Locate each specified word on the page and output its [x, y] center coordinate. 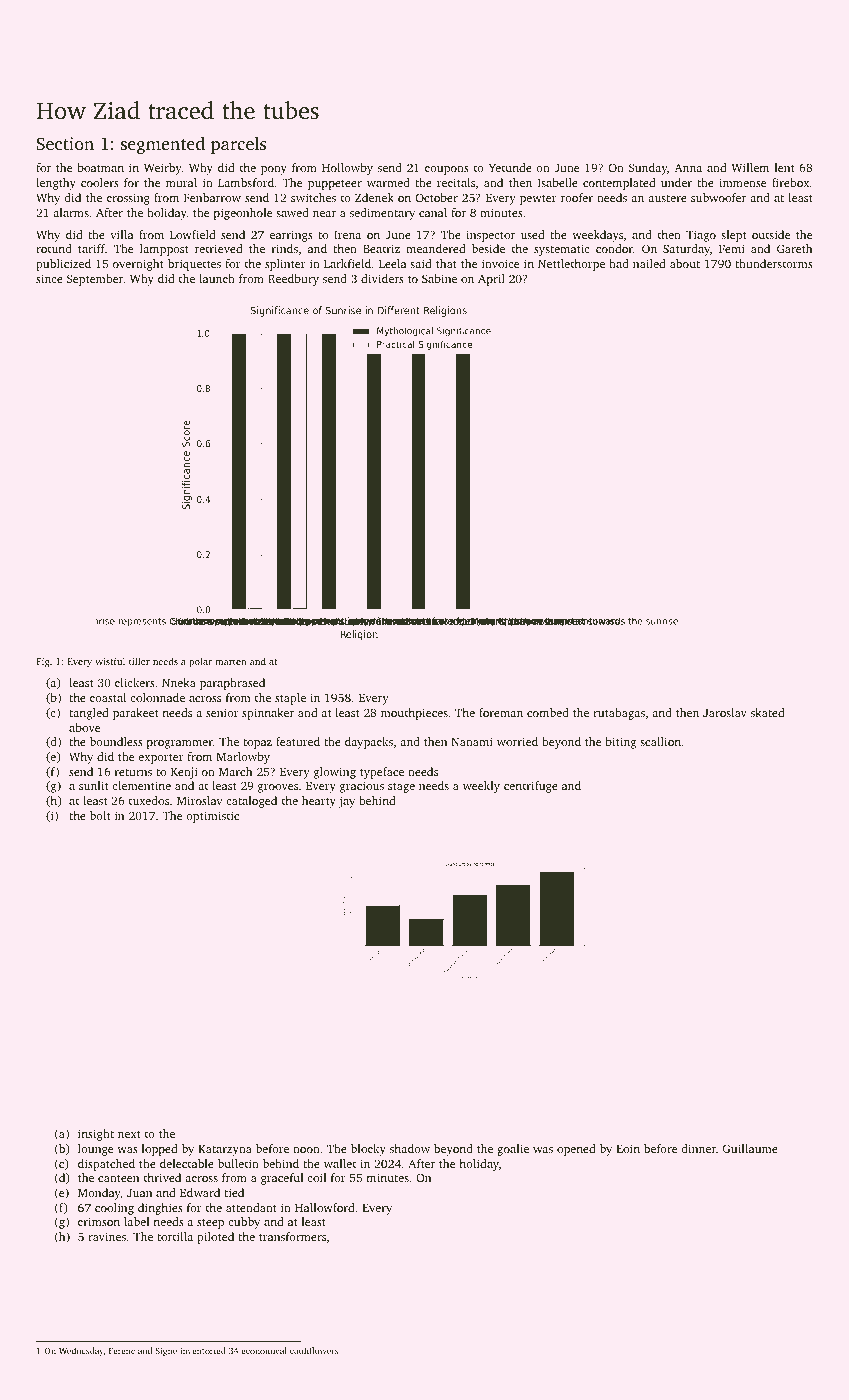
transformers [292, 1236]
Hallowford [325, 1207]
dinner [698, 1148]
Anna [688, 167]
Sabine [439, 278]
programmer [180, 744]
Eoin [628, 1148]
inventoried [203, 1350]
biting [620, 743]
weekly [481, 787]
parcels [238, 145]
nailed [649, 263]
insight [96, 1135]
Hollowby [347, 169]
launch [217, 278]
